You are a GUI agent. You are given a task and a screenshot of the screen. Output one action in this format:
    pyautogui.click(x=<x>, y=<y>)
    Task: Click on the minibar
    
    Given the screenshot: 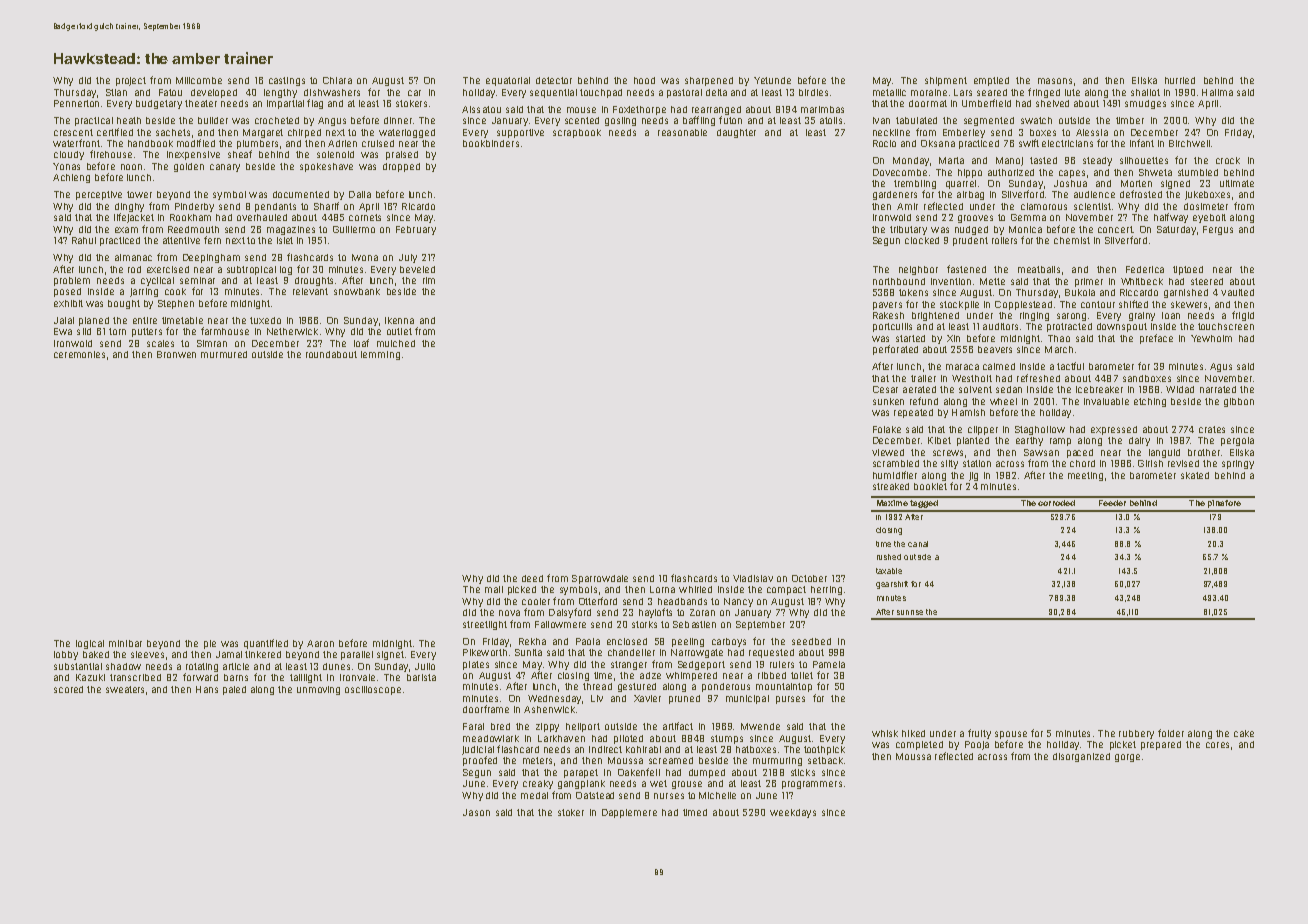 What is the action you would take?
    pyautogui.click(x=125, y=643)
